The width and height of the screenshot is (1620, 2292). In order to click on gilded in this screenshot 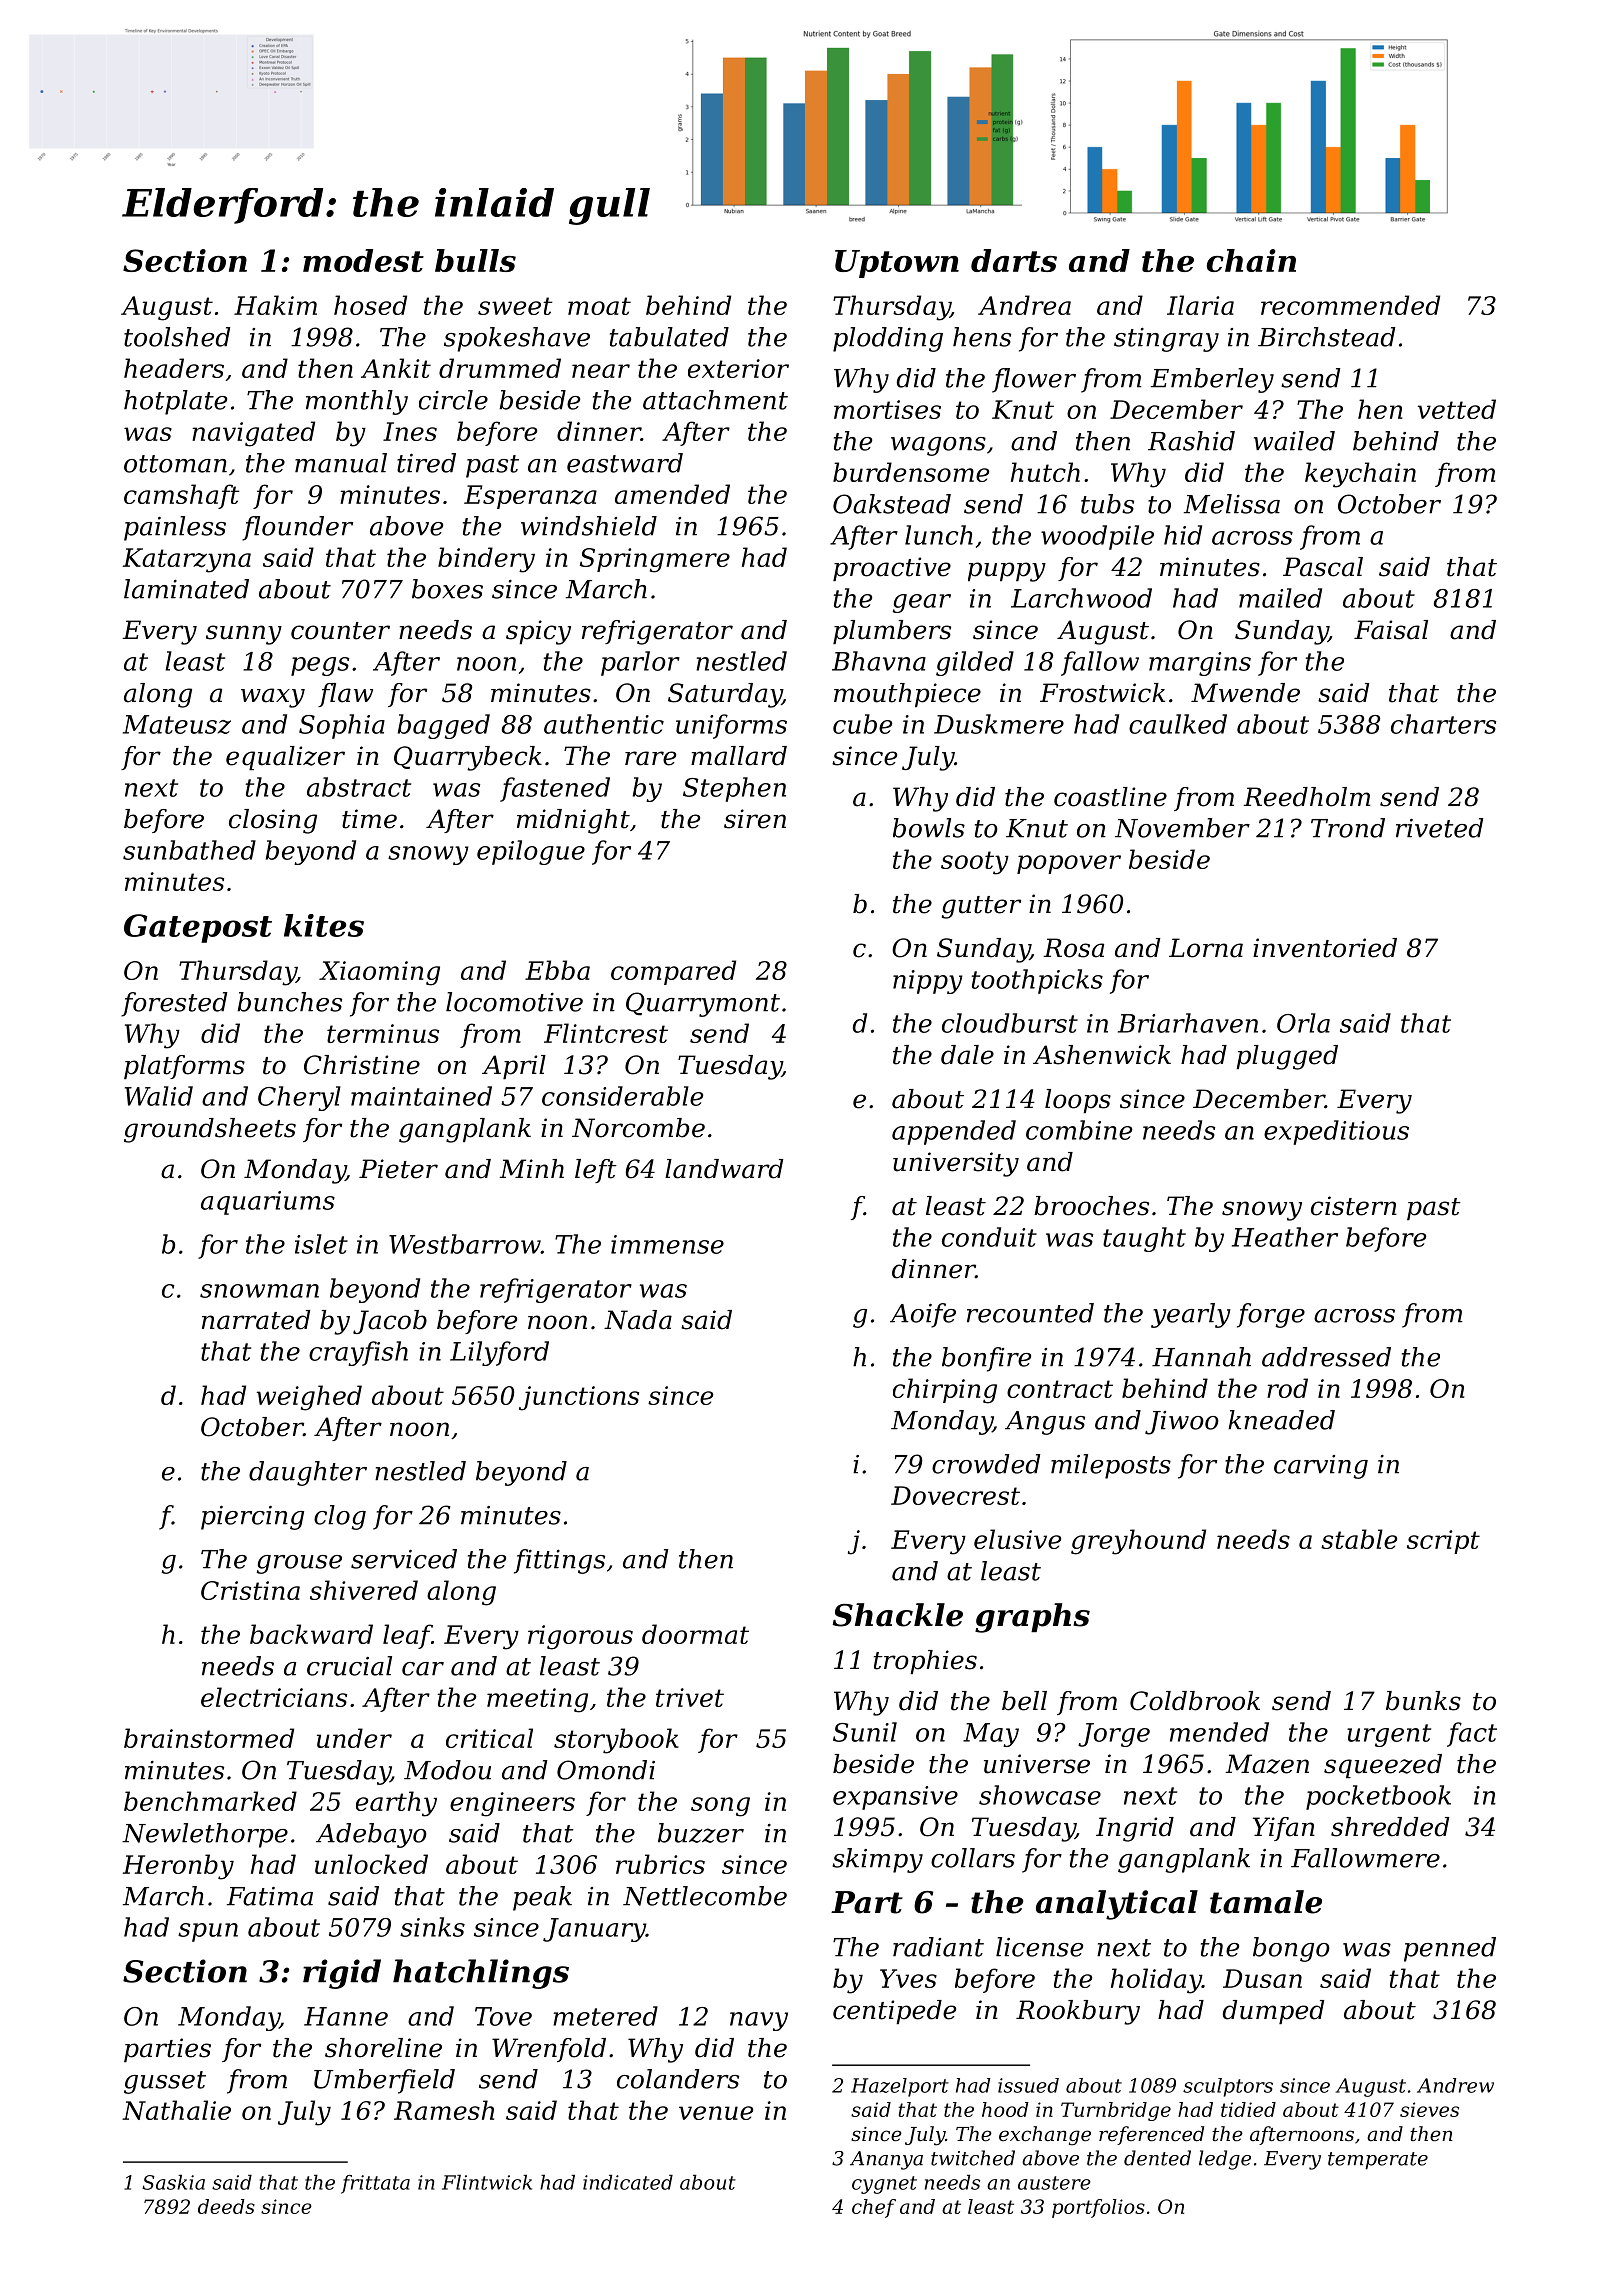, I will do `click(975, 663)`.
